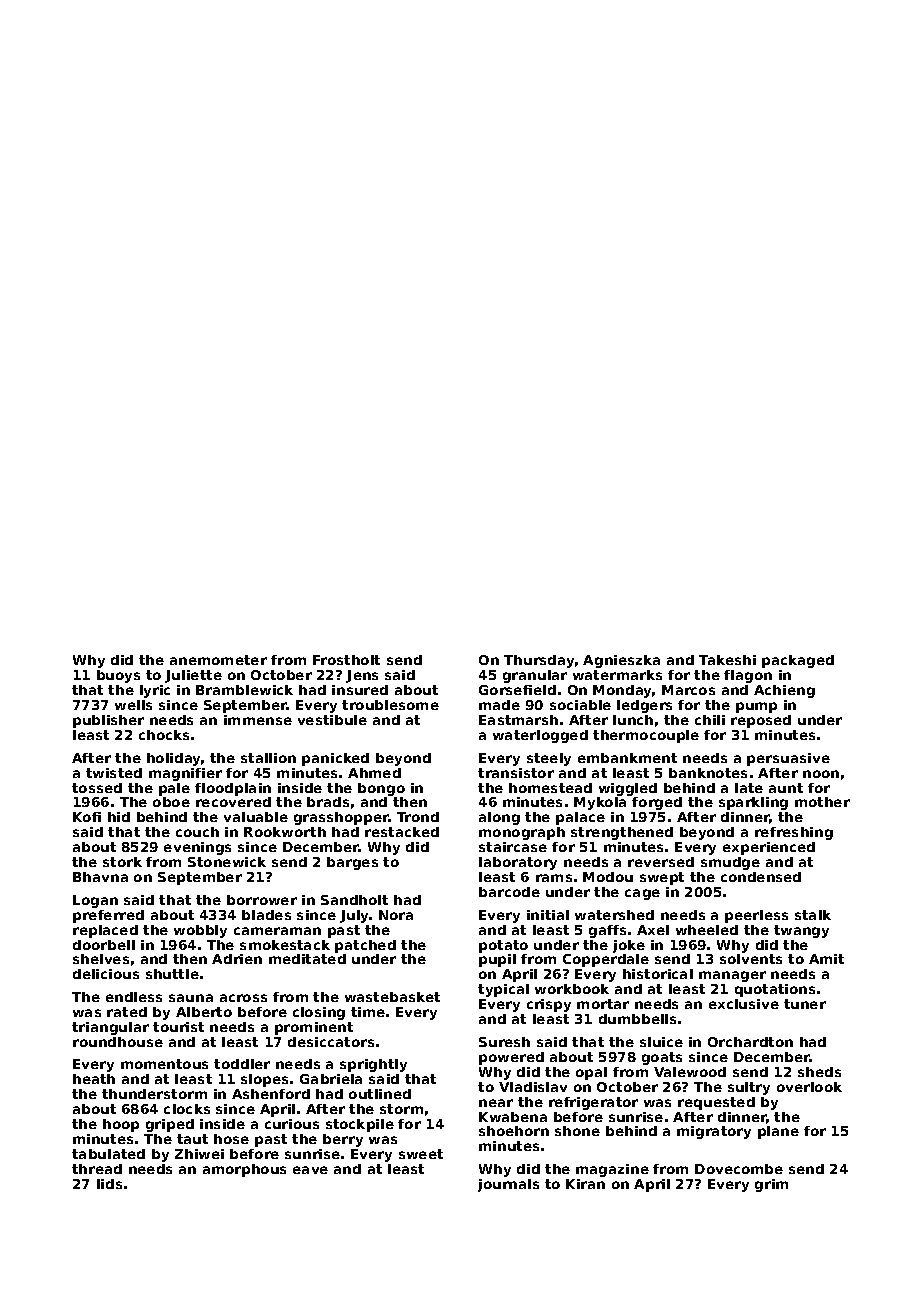 The width and height of the screenshot is (924, 1308). What do you see at coordinates (580, 818) in the screenshot?
I see `palace` at bounding box center [580, 818].
